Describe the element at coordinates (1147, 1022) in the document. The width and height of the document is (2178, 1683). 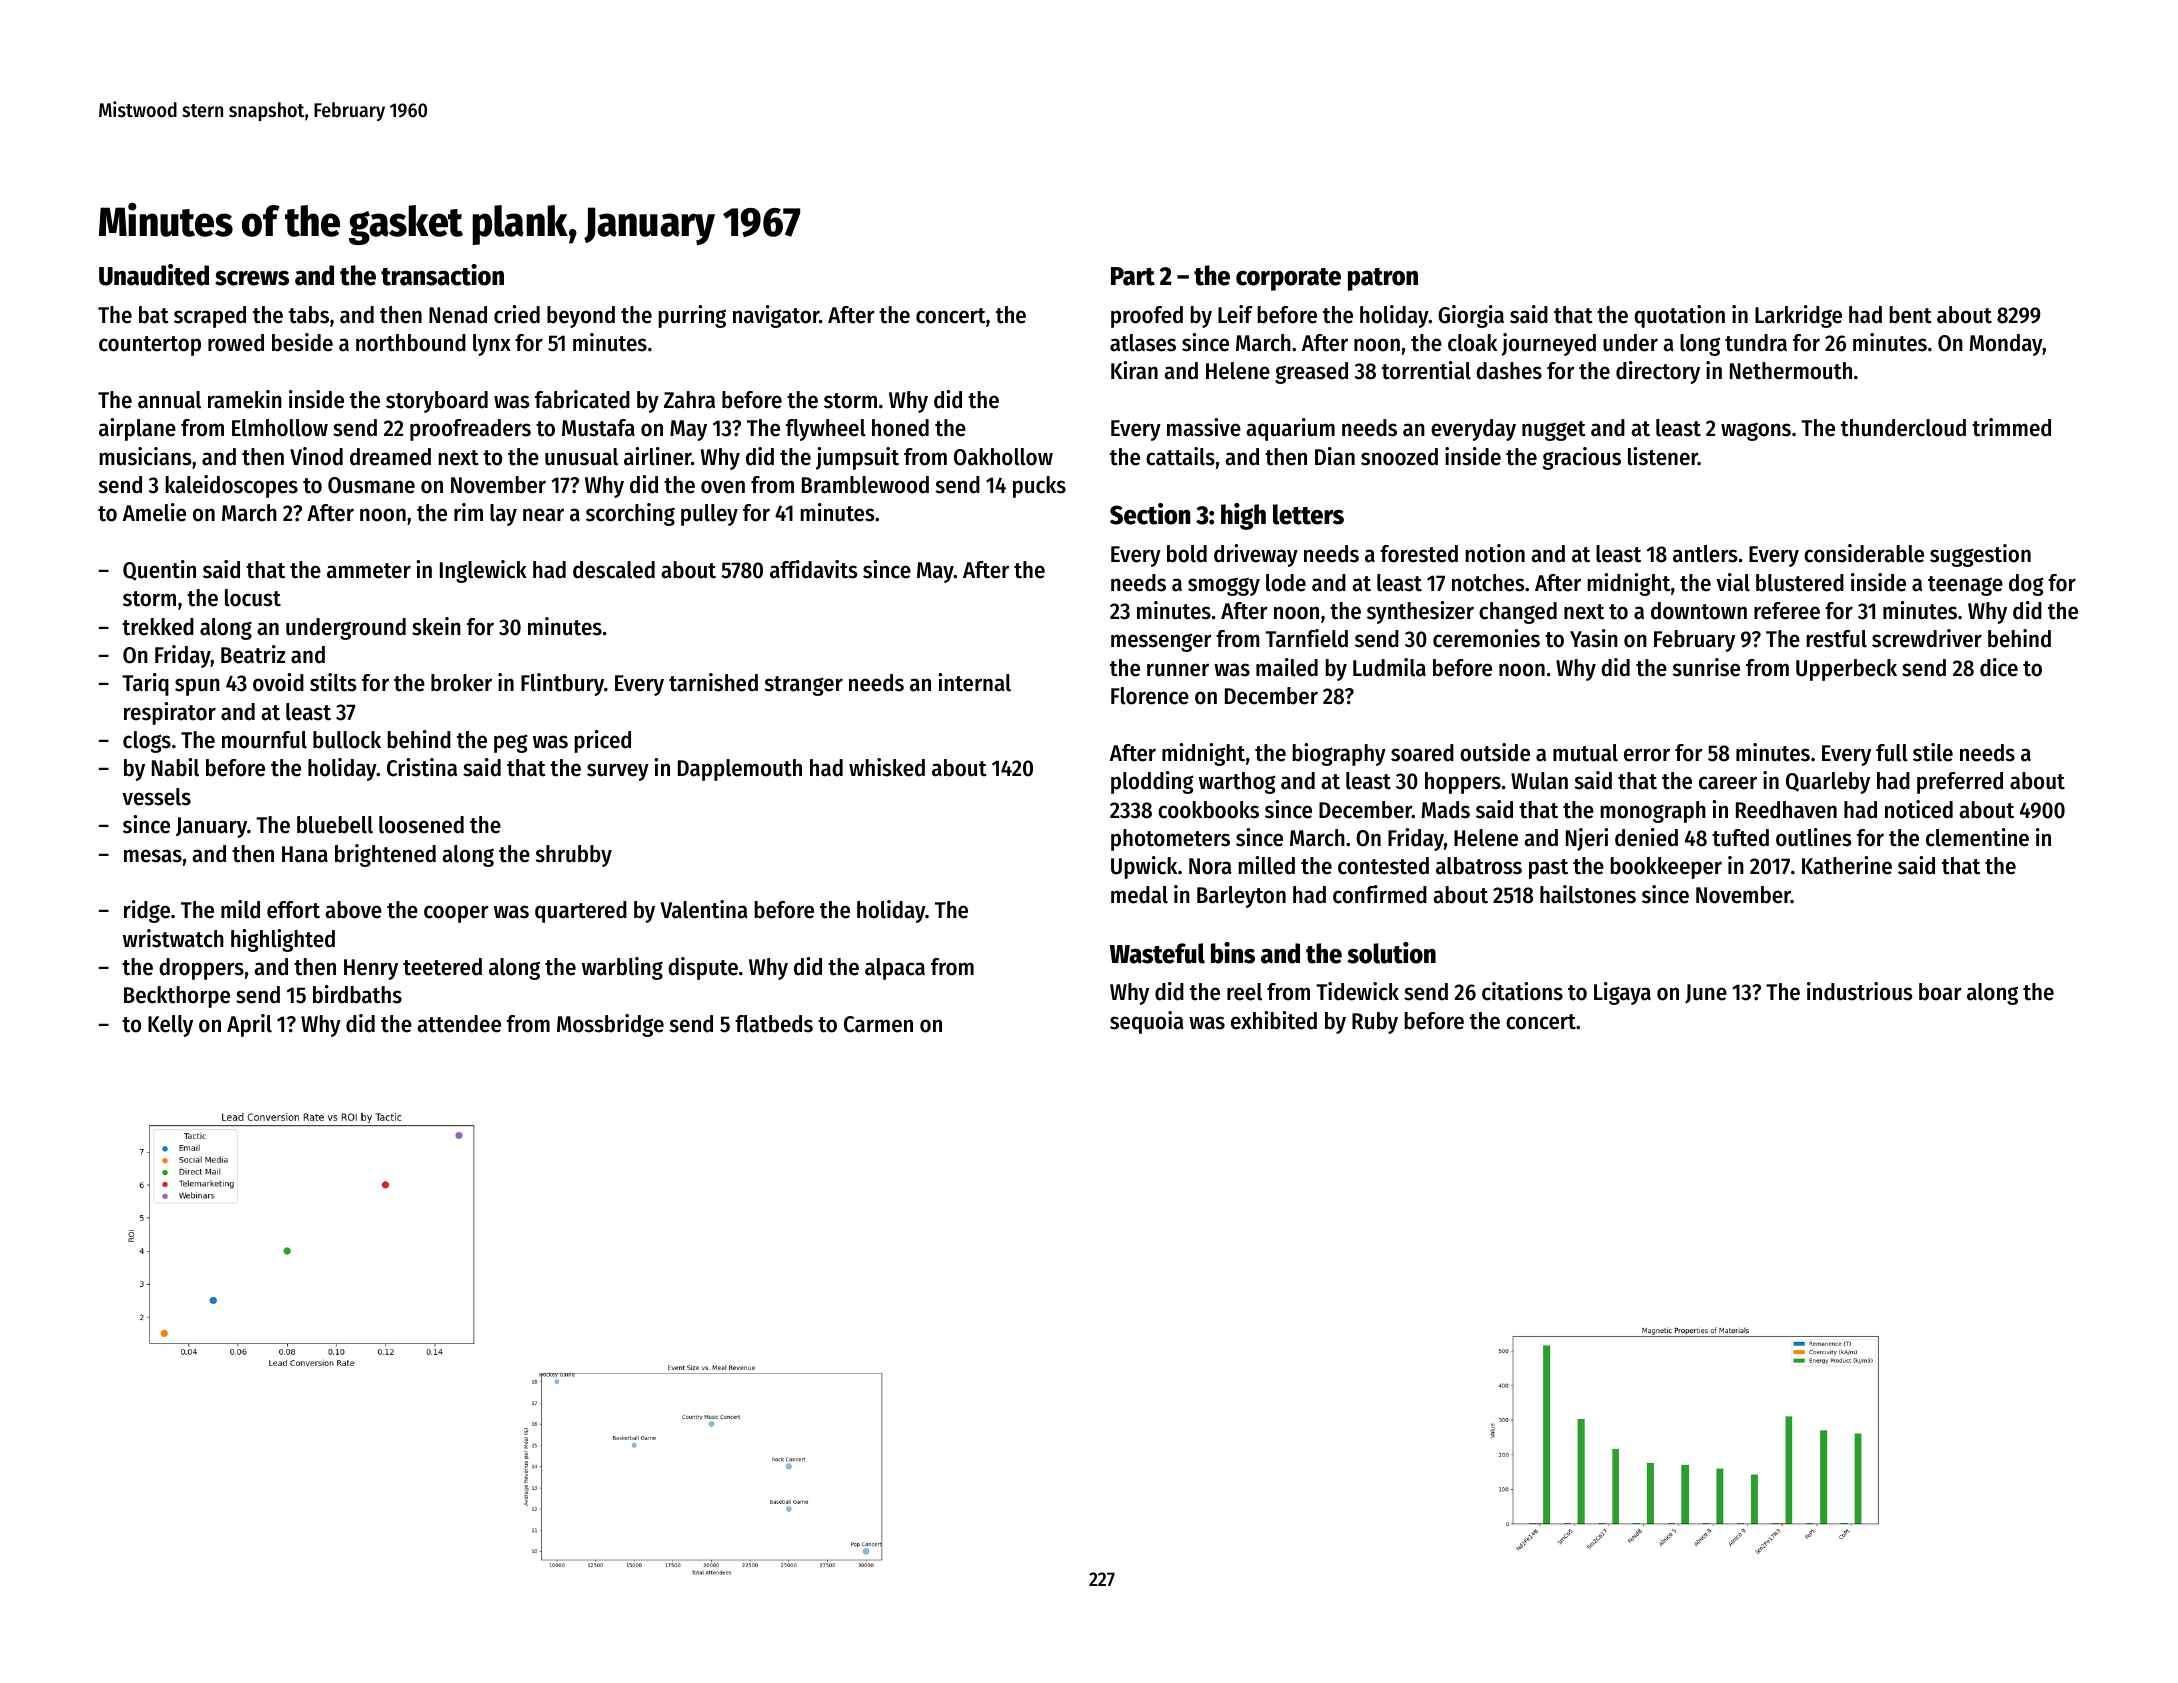
I see `sequoia` at that location.
